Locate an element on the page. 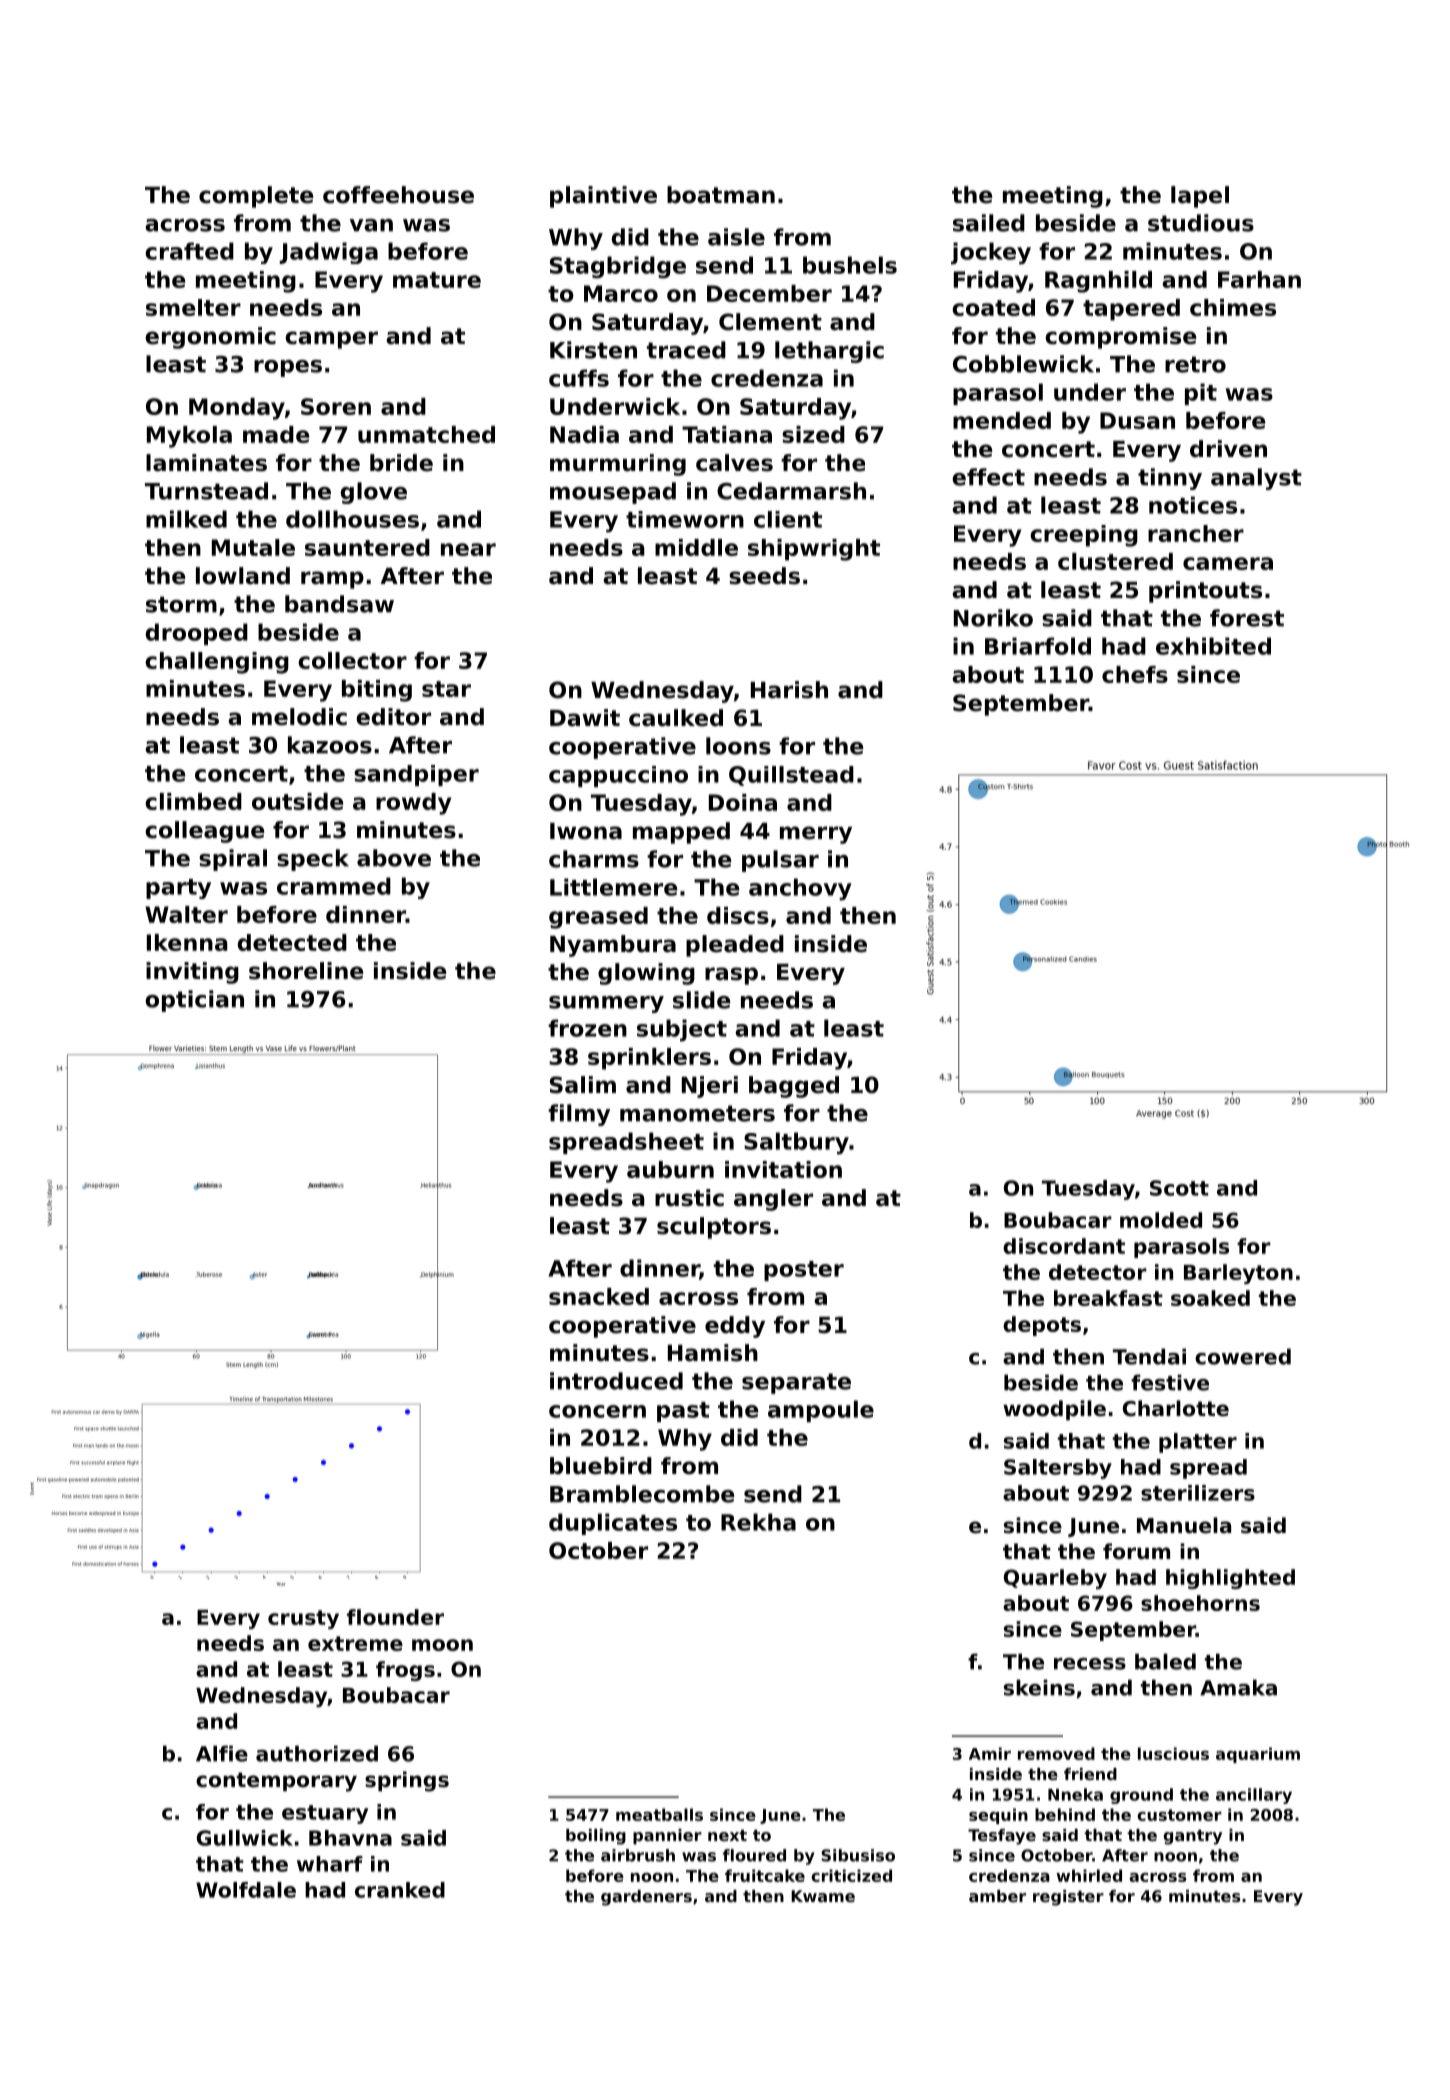 This document has height=2100, width=1450. Scott is located at coordinates (1179, 1188).
